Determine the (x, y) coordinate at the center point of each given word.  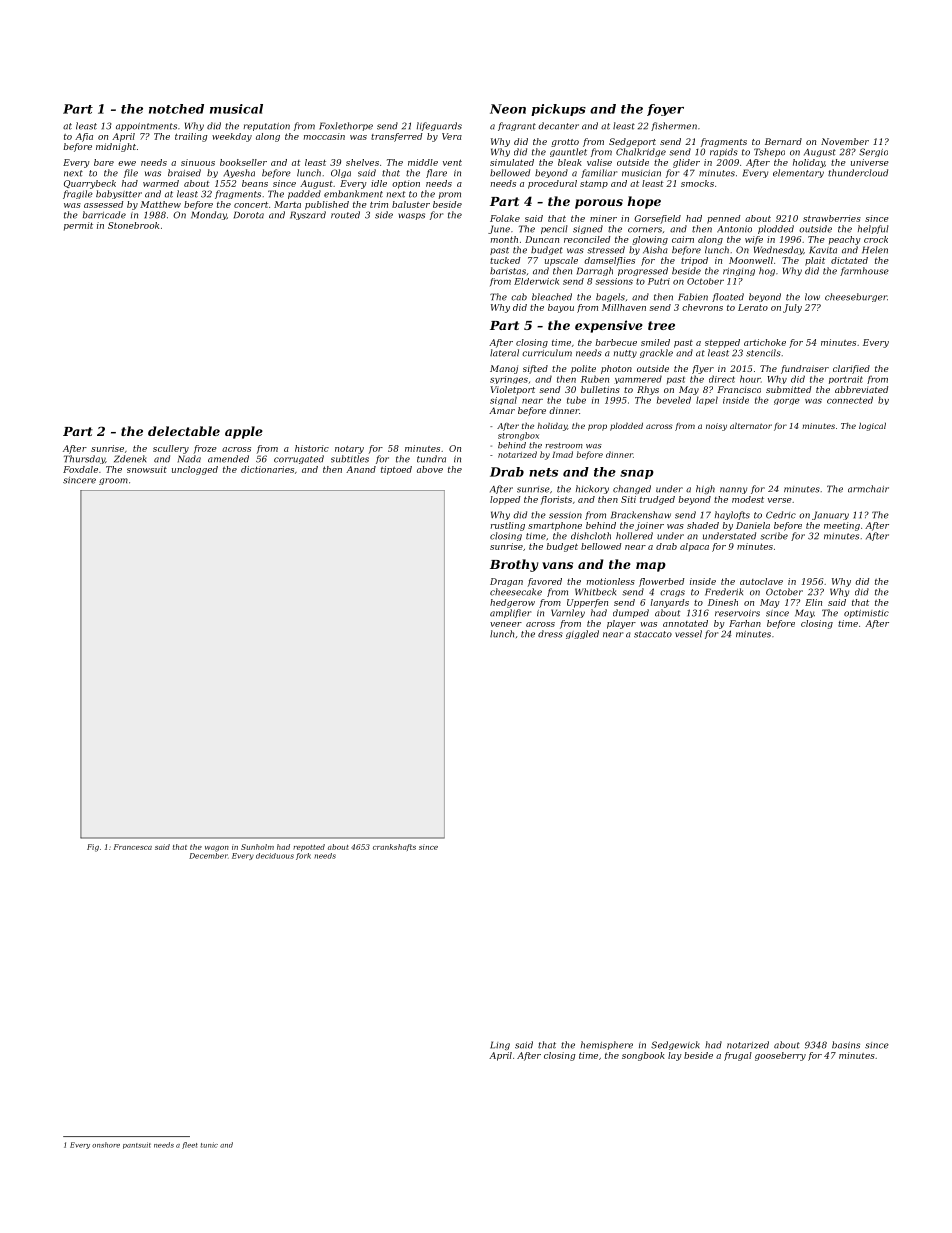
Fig (93, 848)
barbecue (616, 342)
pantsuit (137, 1145)
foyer (665, 110)
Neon (508, 109)
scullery (171, 449)
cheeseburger (856, 297)
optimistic (866, 614)
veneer (506, 624)
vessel (688, 634)
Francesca (133, 847)
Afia (84, 137)
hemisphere (607, 1045)
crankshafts (394, 847)
